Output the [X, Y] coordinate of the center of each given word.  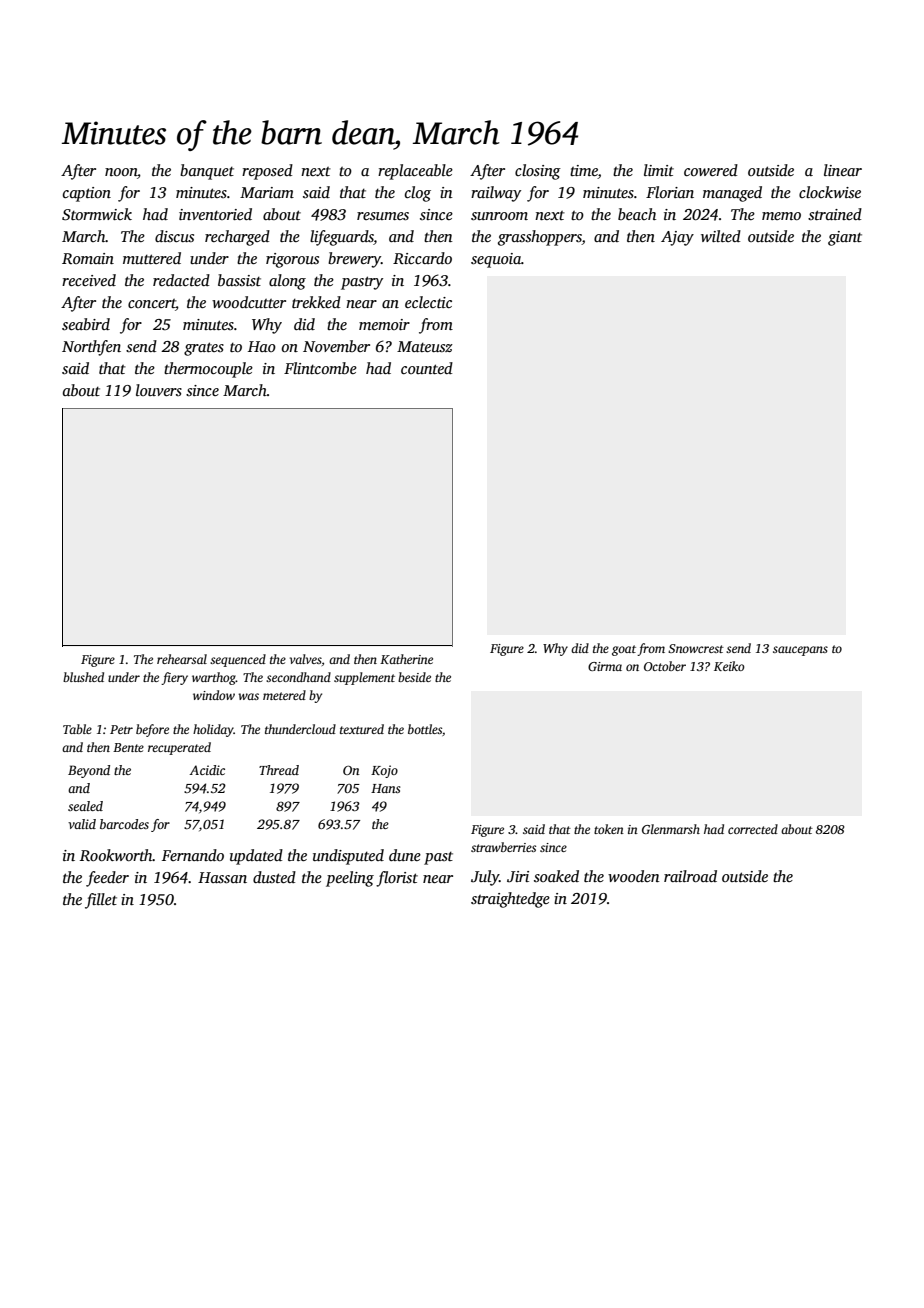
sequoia [496, 260]
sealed [85, 806]
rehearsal [182, 659]
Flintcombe [320, 368]
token [609, 829]
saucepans [800, 651]
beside [414, 677]
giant [845, 238]
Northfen [91, 348]
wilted [721, 236]
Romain [88, 258]
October [665, 666]
